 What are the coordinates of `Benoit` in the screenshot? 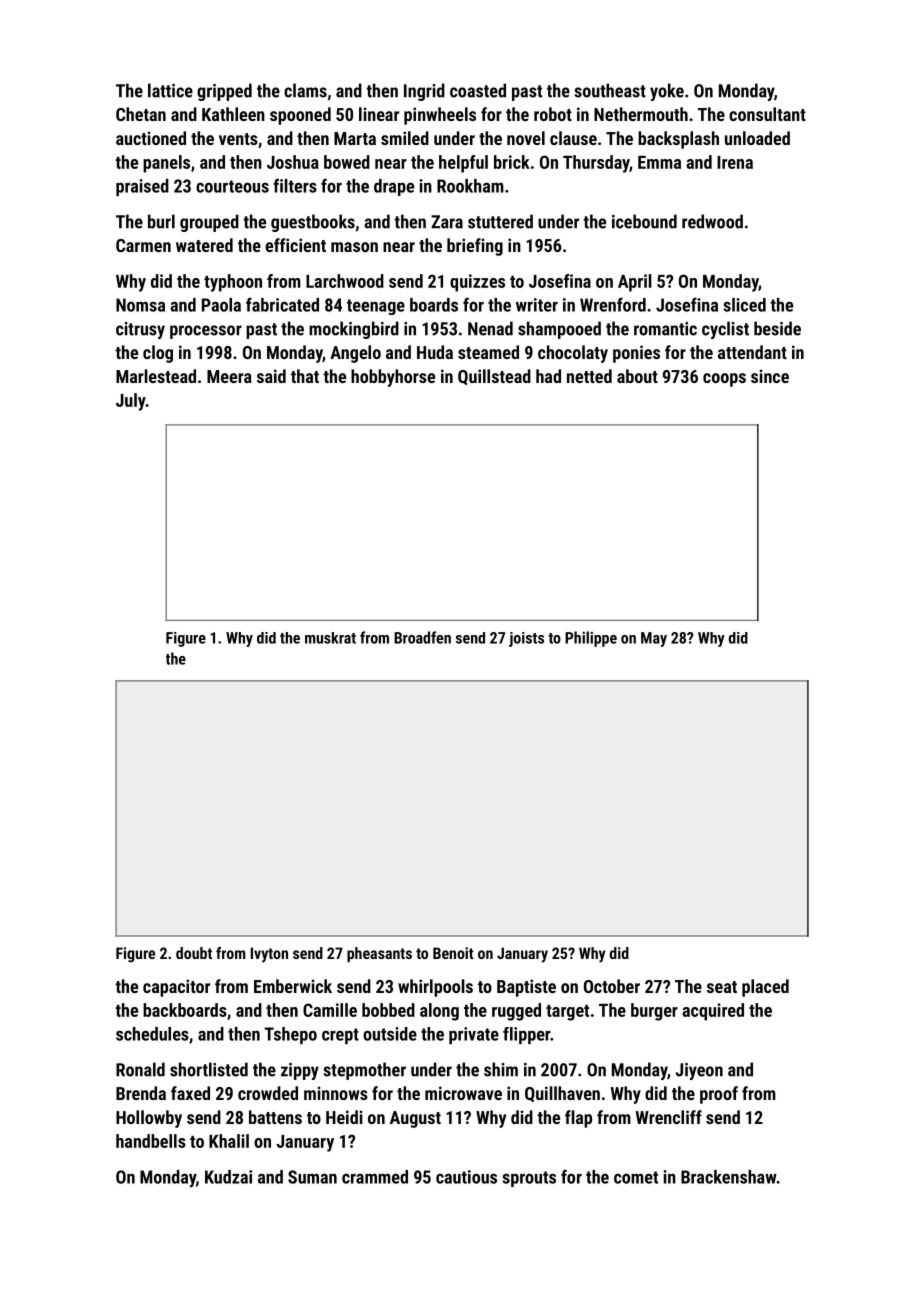 It's located at (453, 953).
